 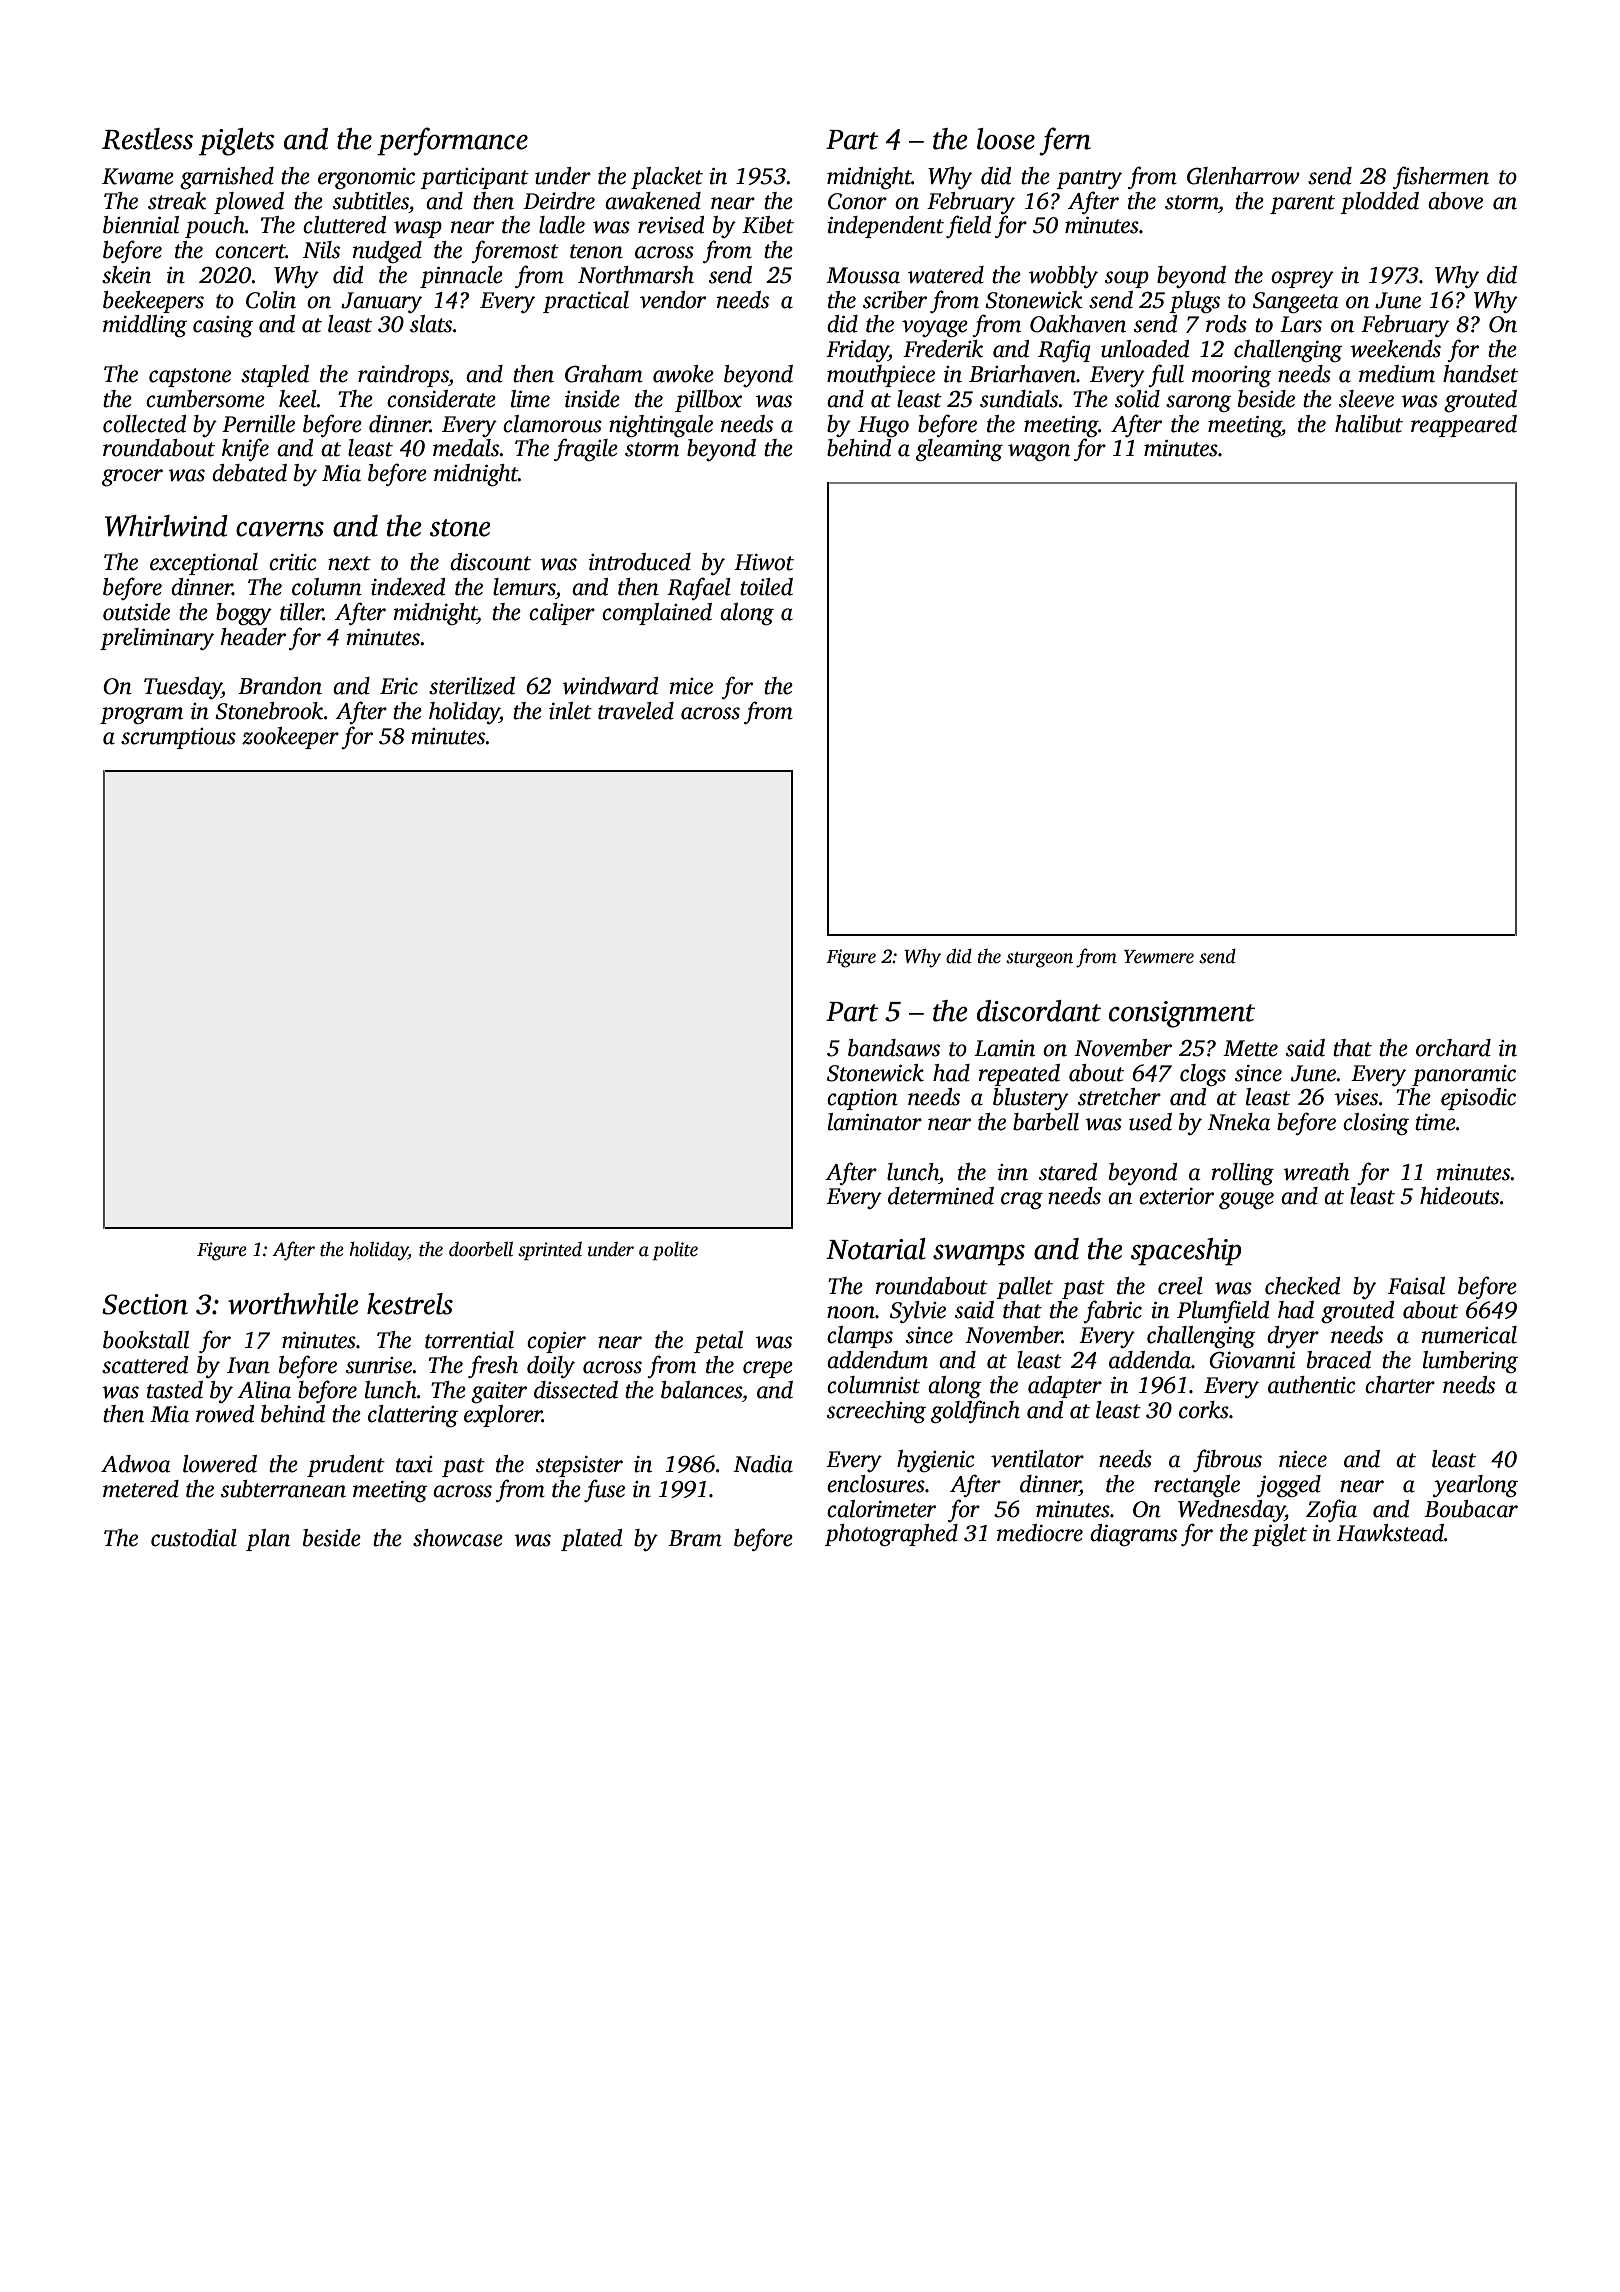 I want to click on scrumptious, so click(x=178, y=738).
